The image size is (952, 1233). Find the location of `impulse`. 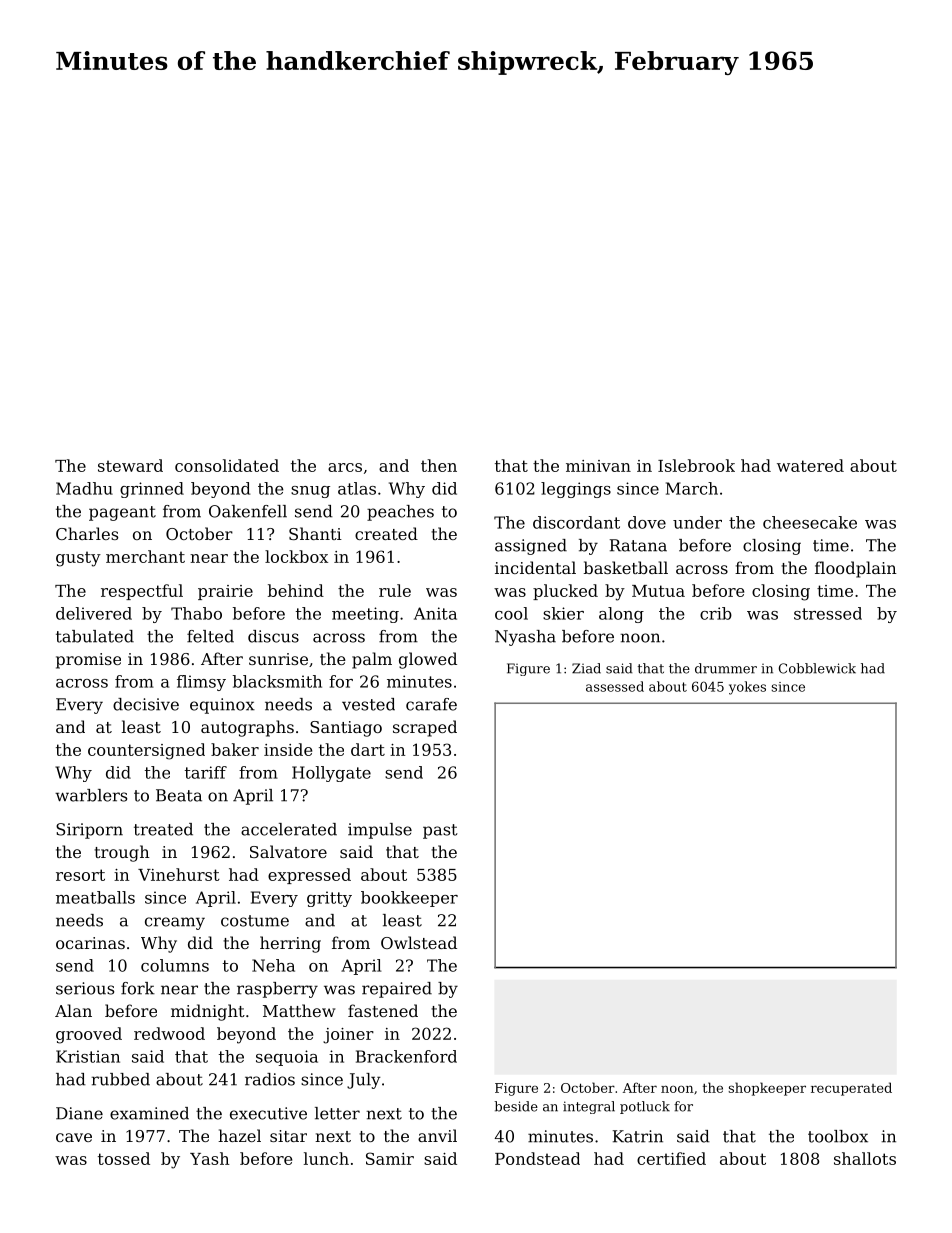

impulse is located at coordinates (380, 831).
